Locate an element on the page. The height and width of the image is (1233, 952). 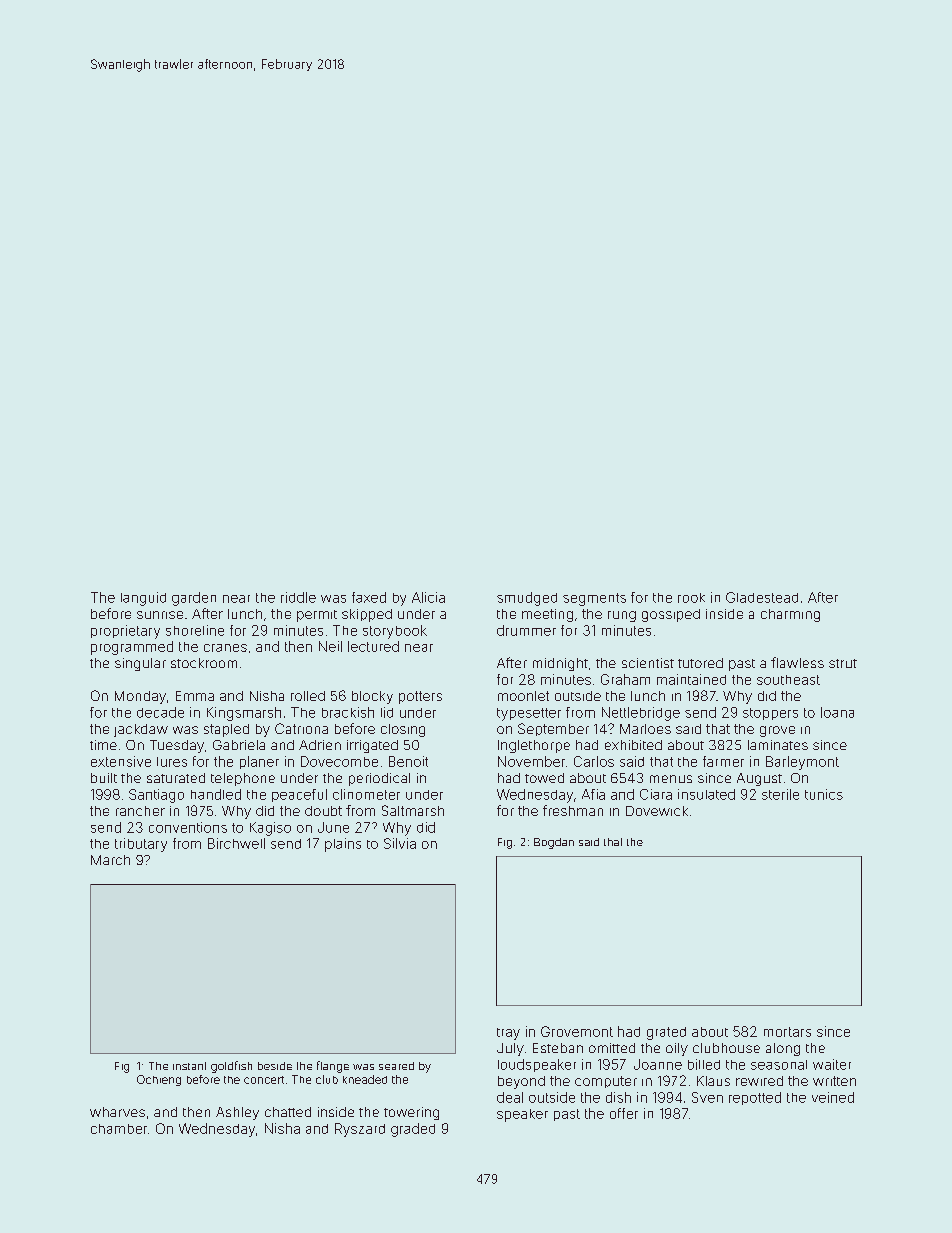
tray is located at coordinates (508, 1034).
